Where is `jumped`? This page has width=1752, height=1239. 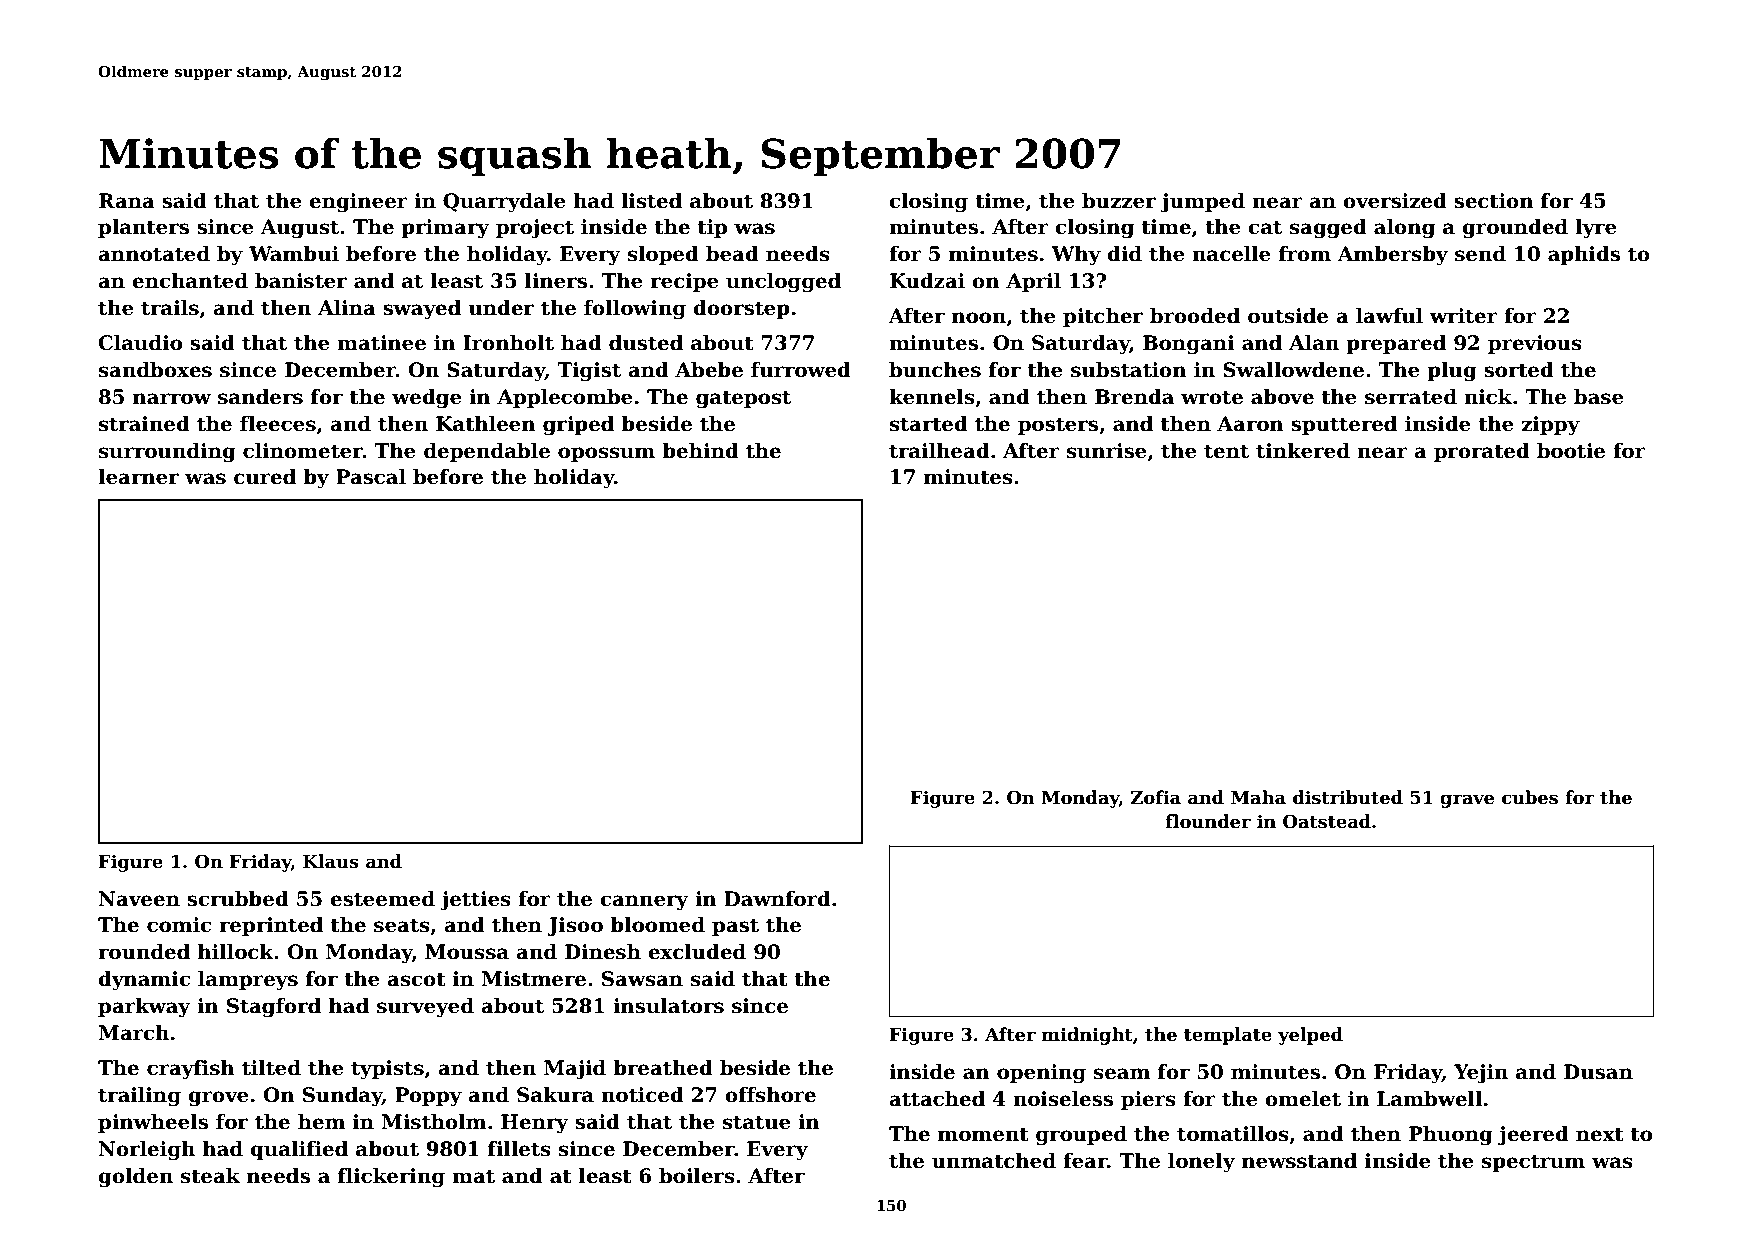 jumped is located at coordinates (1203, 203).
